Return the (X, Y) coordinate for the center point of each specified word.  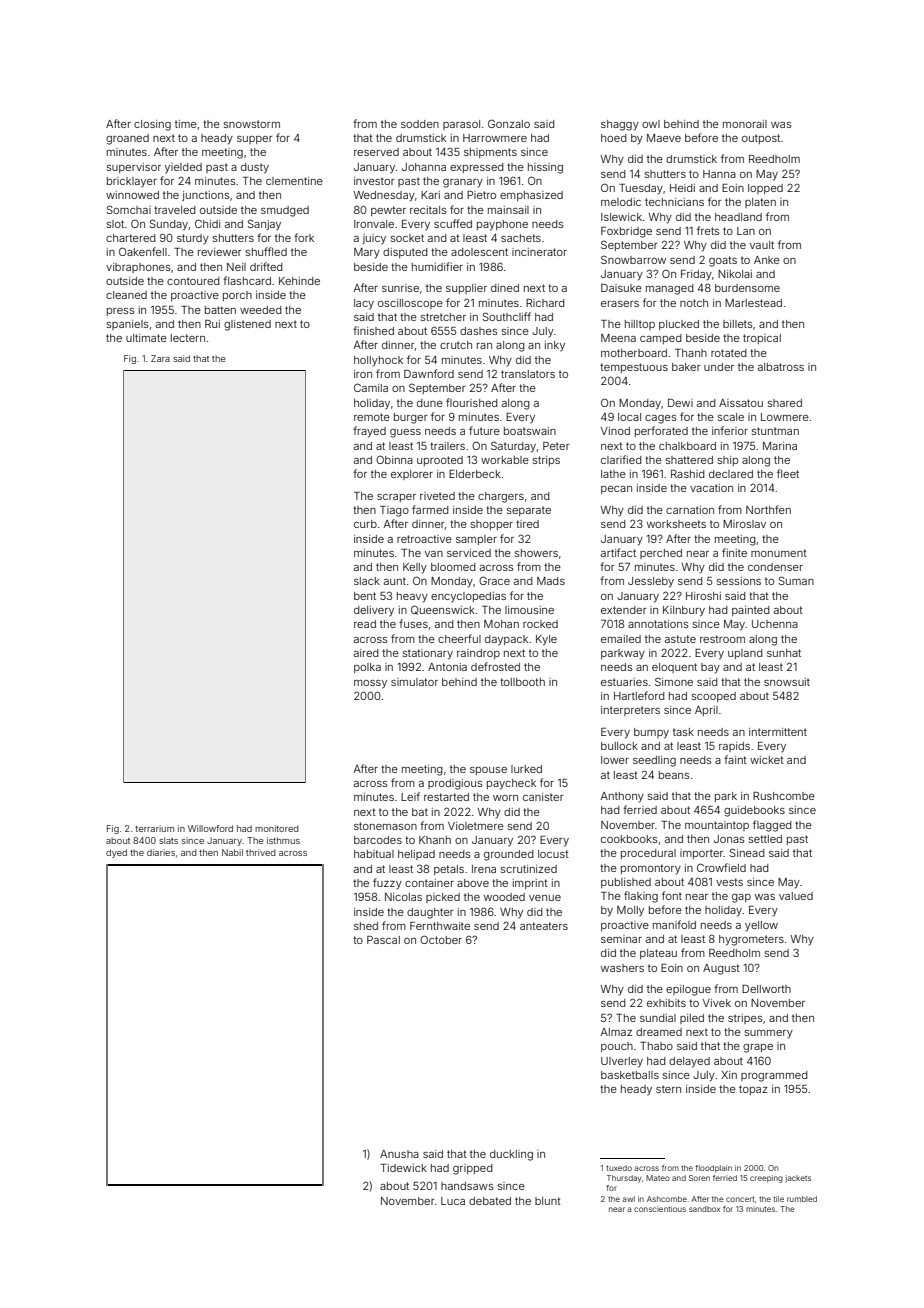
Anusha (399, 1154)
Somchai (129, 209)
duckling (511, 1155)
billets (737, 324)
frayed (369, 432)
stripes (745, 1019)
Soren (699, 1178)
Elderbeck (475, 474)
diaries (161, 852)
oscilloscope (410, 304)
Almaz (616, 1032)
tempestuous (634, 368)
